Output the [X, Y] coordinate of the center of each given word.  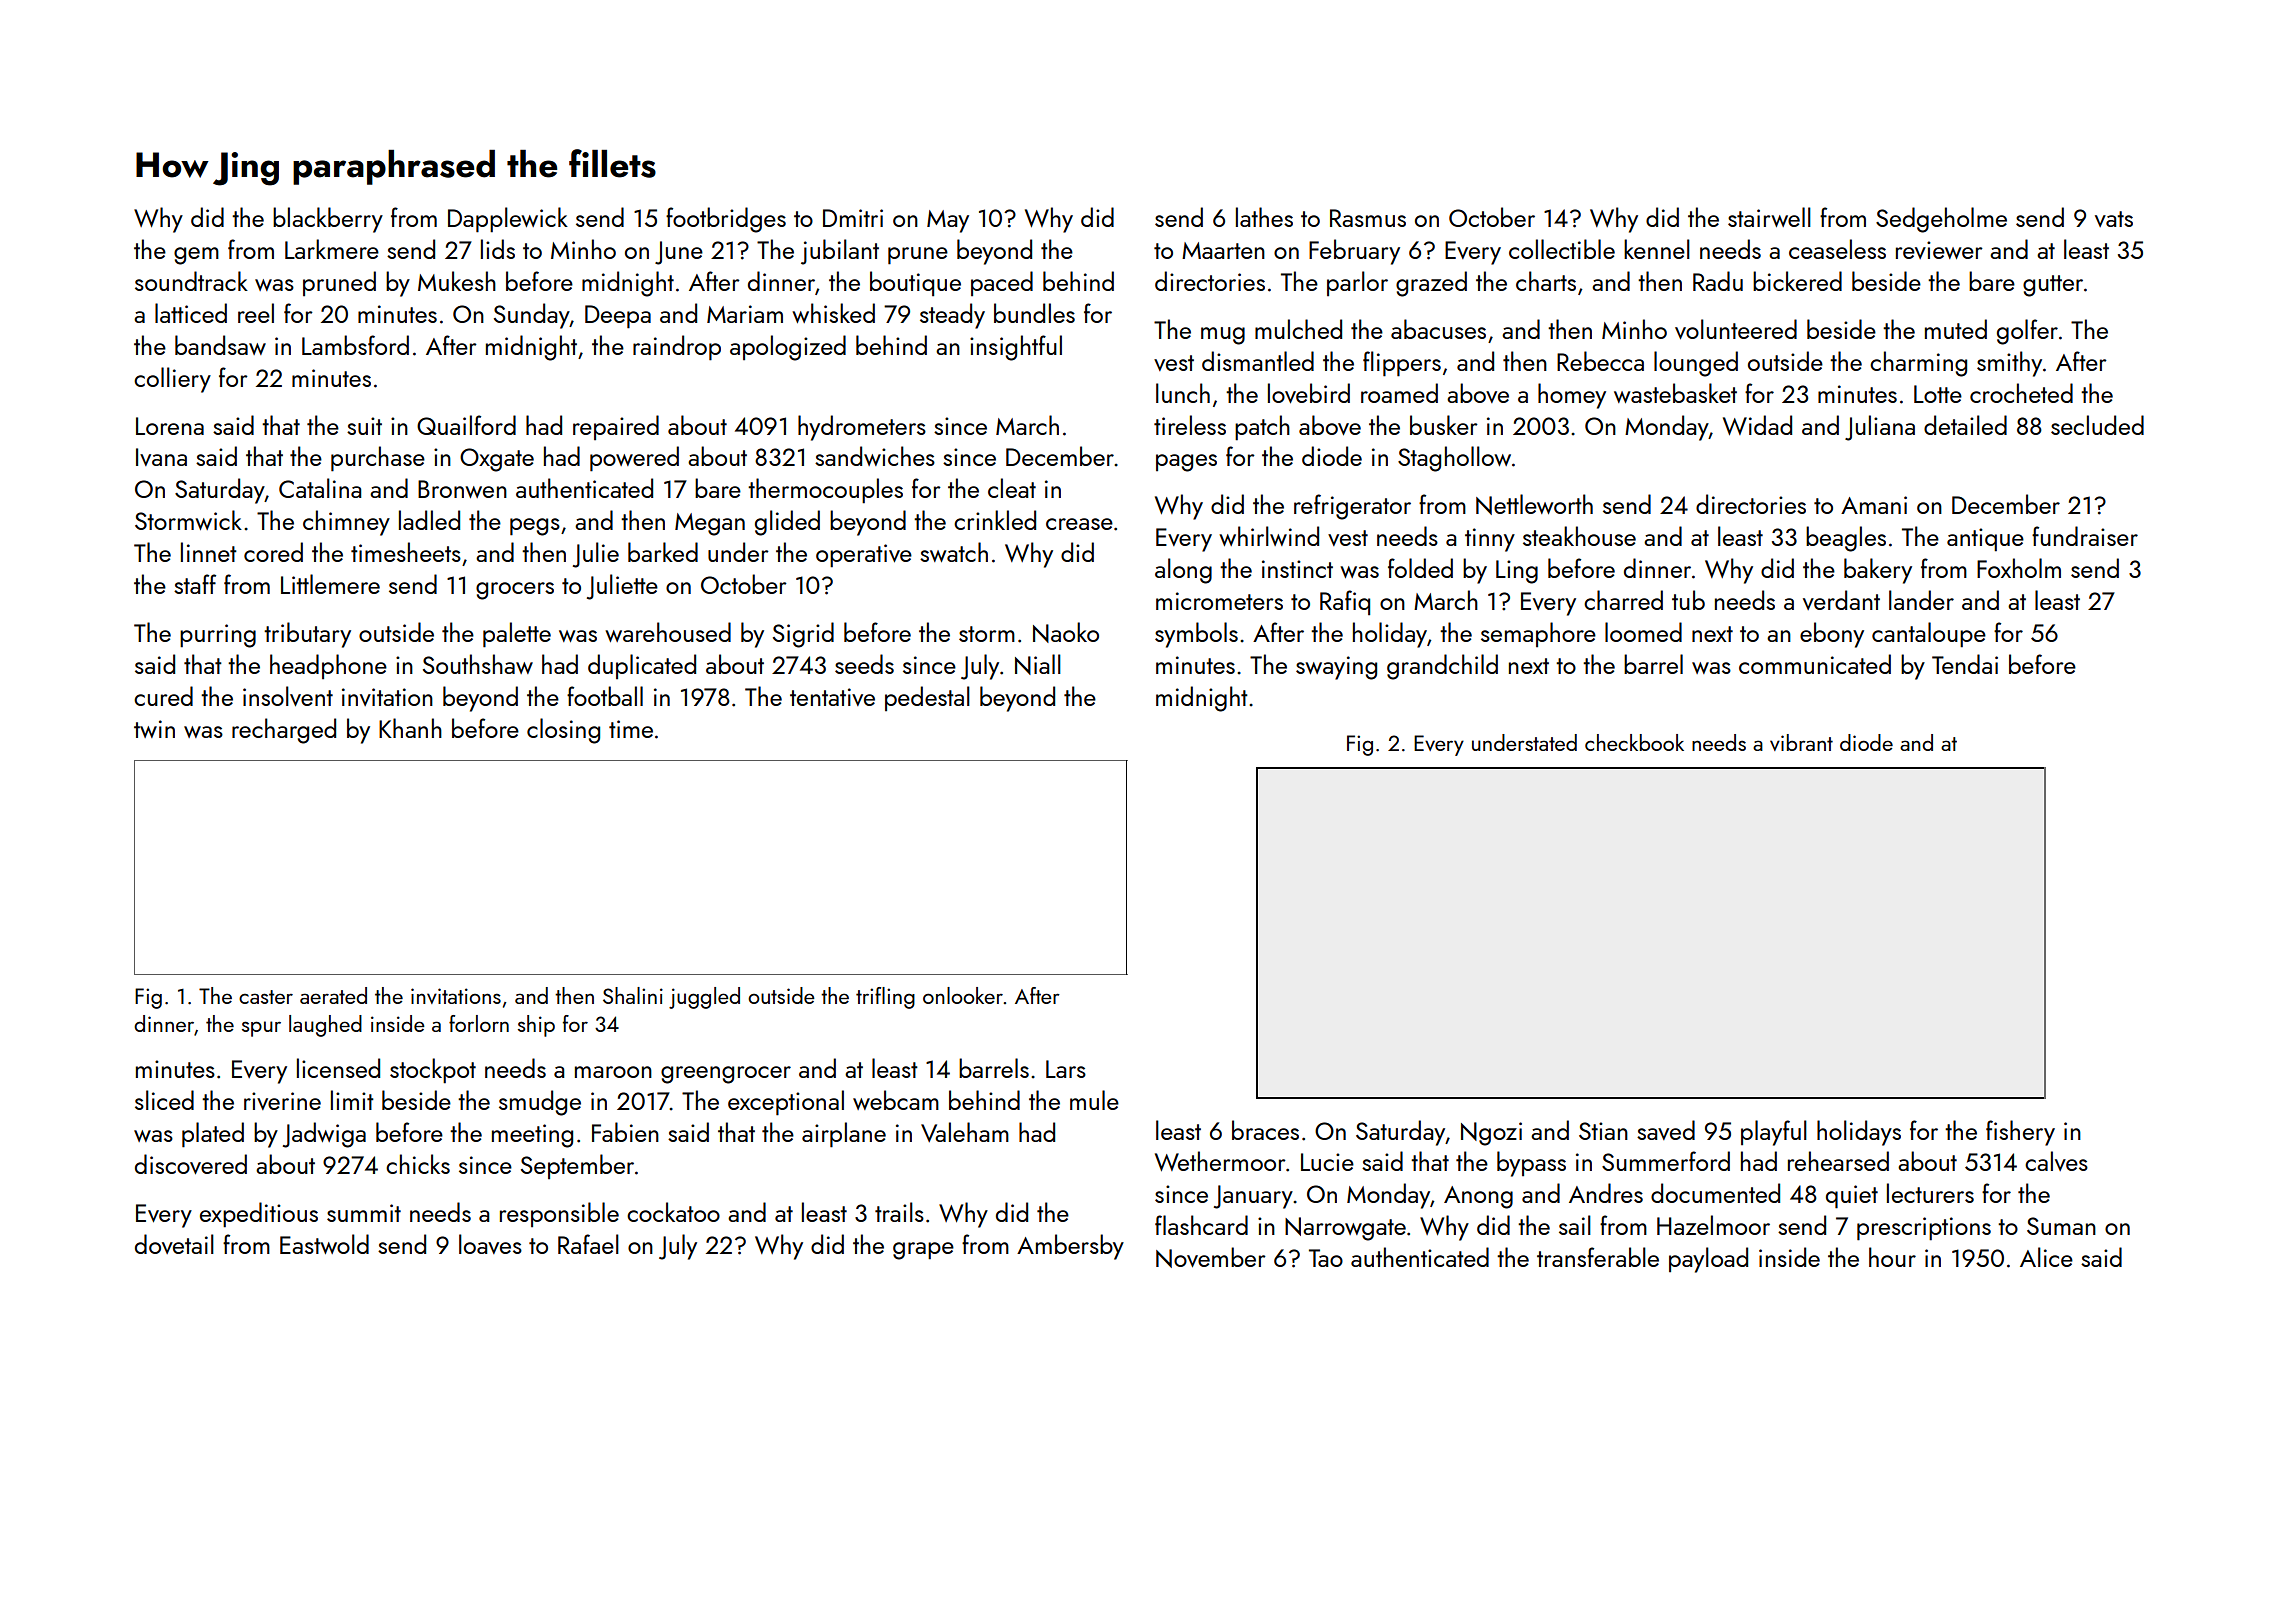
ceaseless [1837, 249]
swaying [1336, 668]
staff [195, 584]
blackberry [328, 220]
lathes [1264, 217]
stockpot [433, 1071]
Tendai [1965, 664]
